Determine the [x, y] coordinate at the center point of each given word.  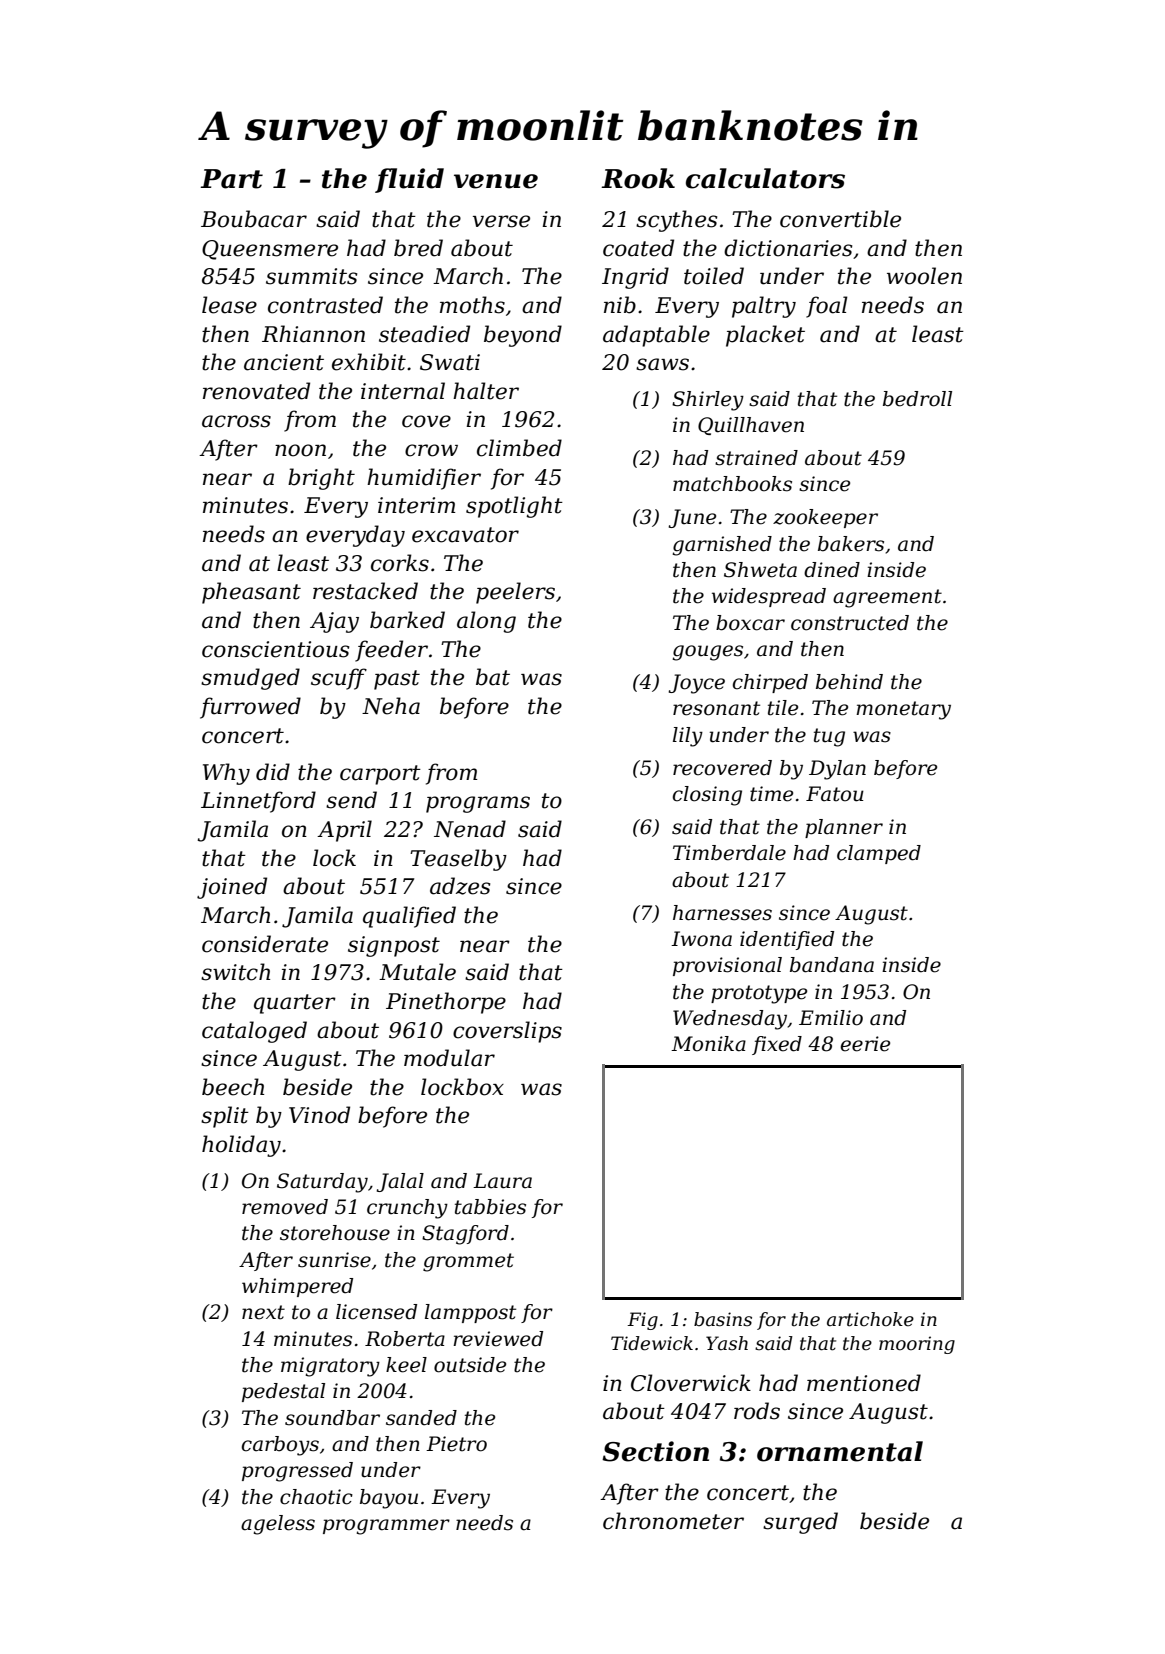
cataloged [254, 1032]
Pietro [456, 1444]
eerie [865, 1044]
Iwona [701, 939]
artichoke [870, 1319]
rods [757, 1411]
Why [226, 774]
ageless [278, 1525]
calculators [765, 178]
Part [231, 179]
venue [496, 181]
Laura [502, 1181]
